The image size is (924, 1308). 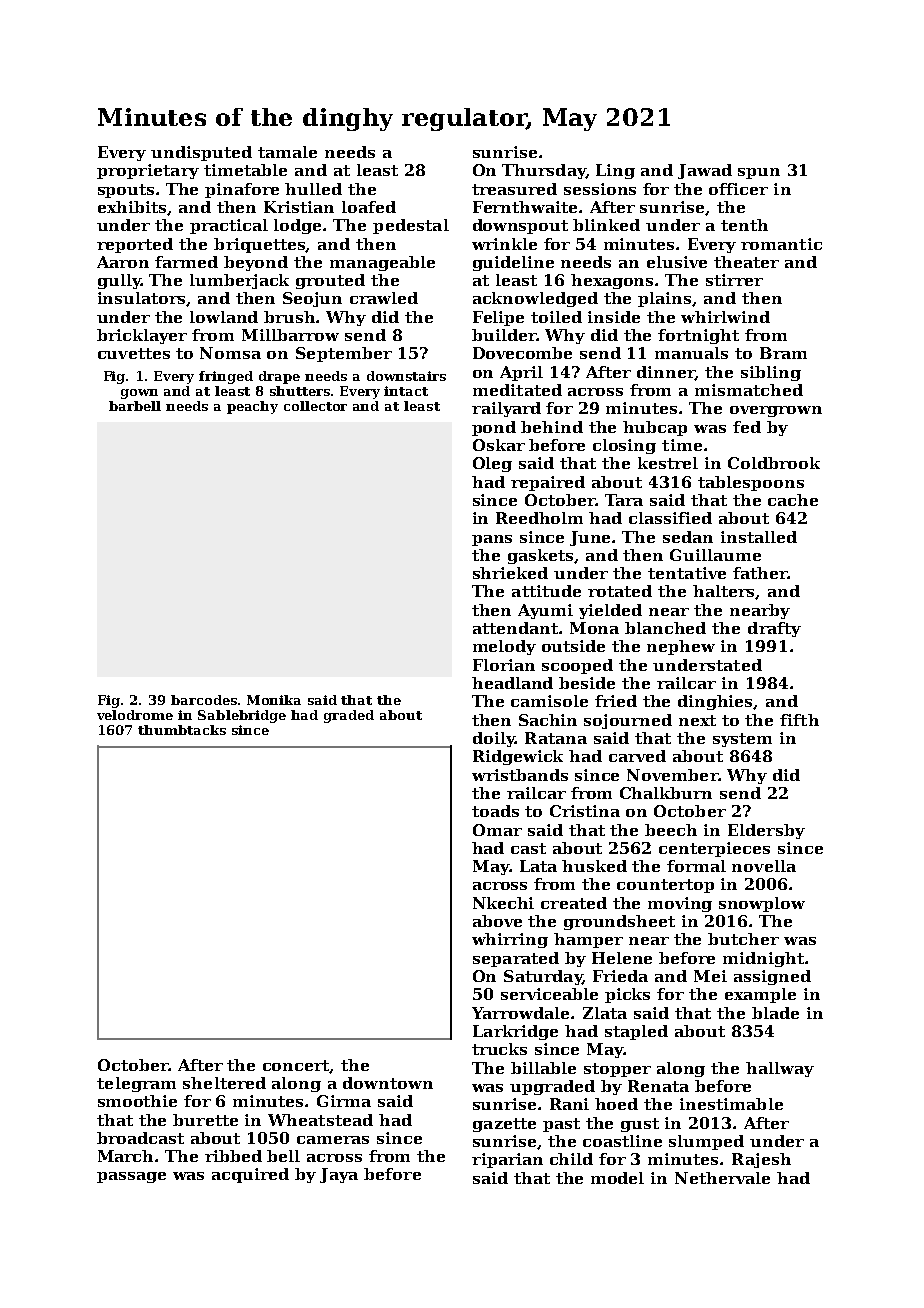 I want to click on thumbtacks, so click(x=182, y=730).
